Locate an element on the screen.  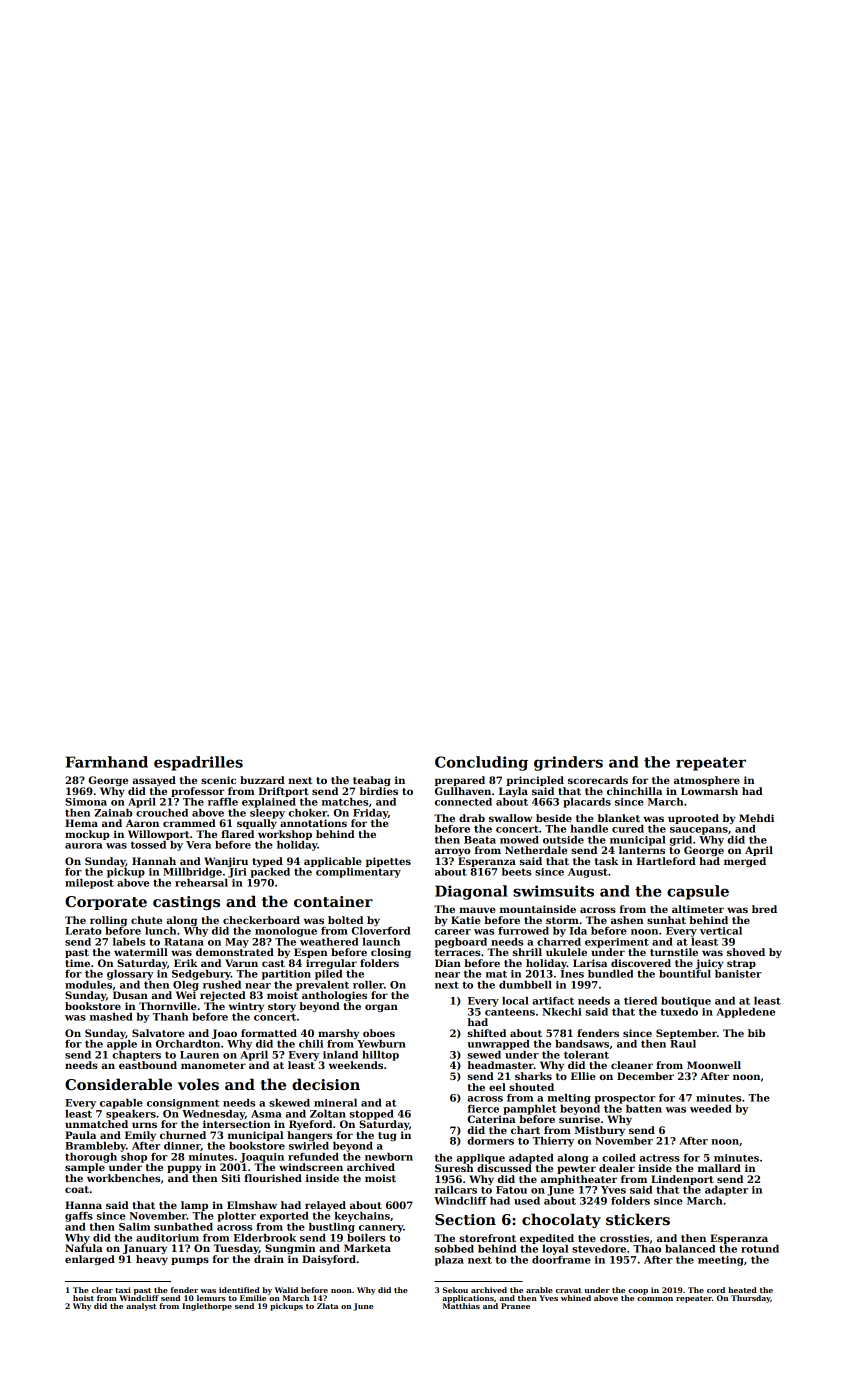
chute is located at coordinates (146, 920).
